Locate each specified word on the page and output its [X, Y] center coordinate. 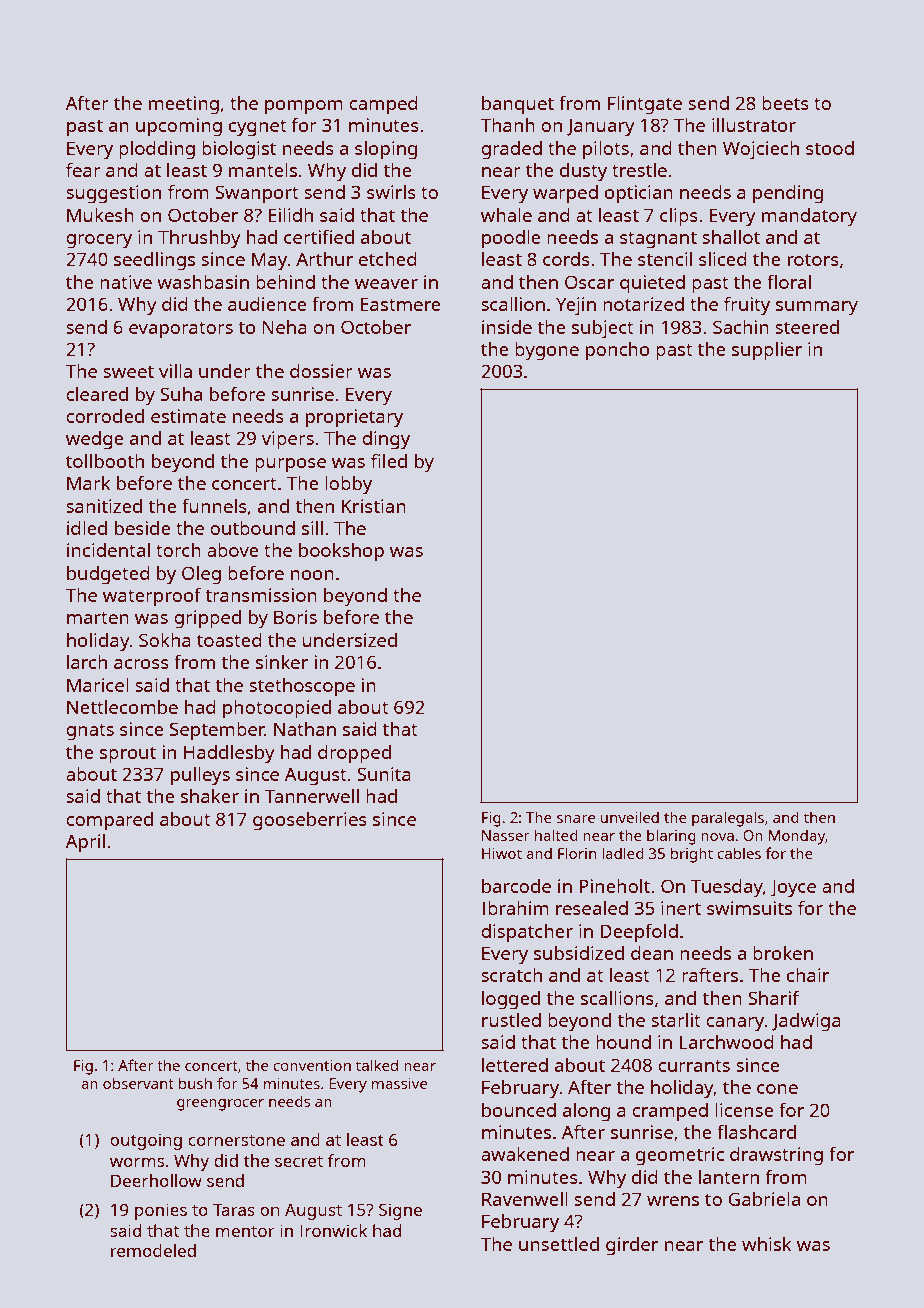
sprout [128, 755]
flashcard [756, 1131]
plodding [157, 150]
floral [789, 281]
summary [817, 308]
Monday [797, 837]
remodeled [153, 1250]
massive [399, 1083]
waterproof [152, 597]
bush [195, 1083]
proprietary [354, 418]
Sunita [384, 774]
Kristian [374, 506]
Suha [181, 394]
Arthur [324, 259]
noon [312, 575]
